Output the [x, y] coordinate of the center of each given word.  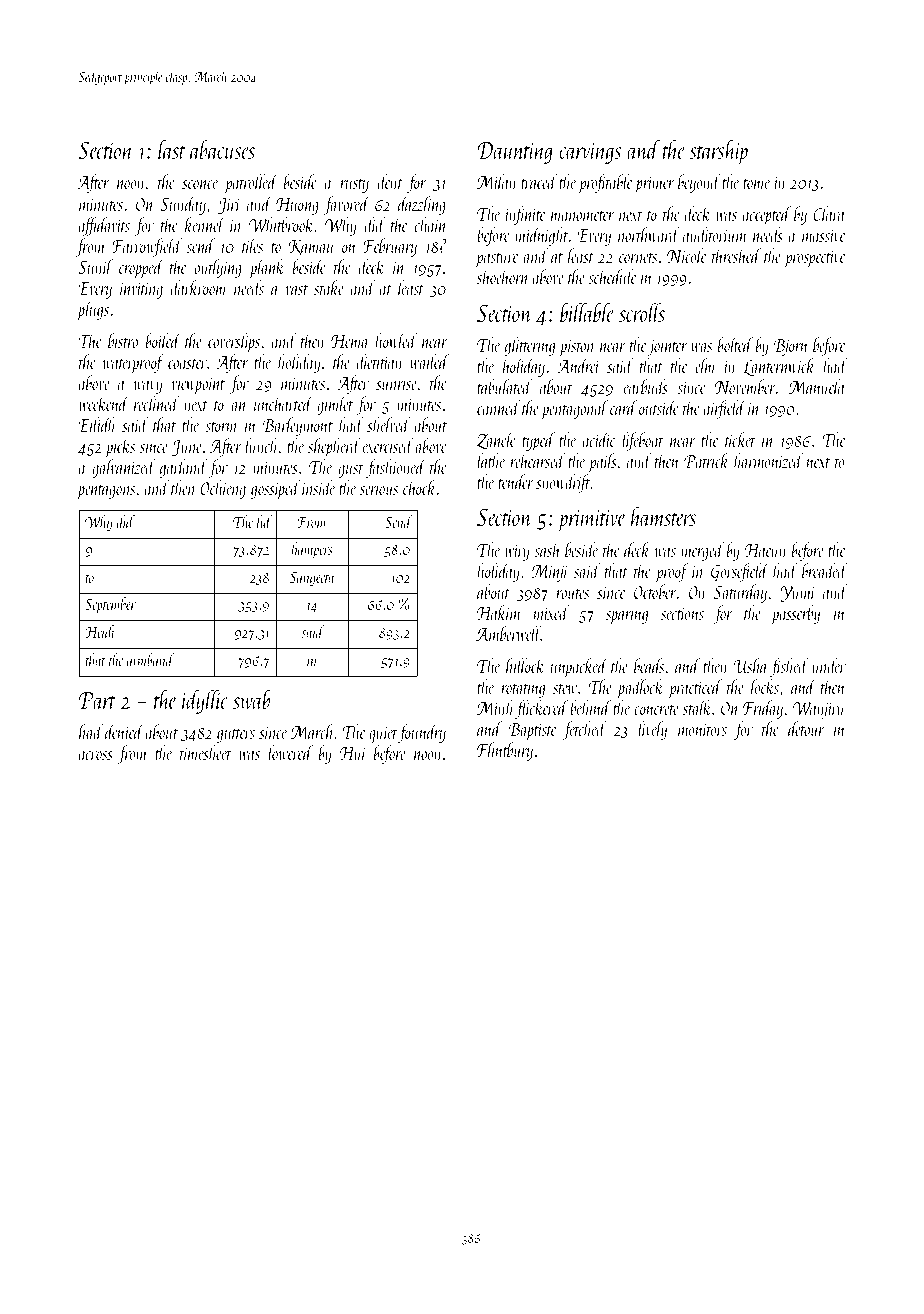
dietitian [379, 361]
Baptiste [533, 731]
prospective [815, 259]
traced [539, 181]
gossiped [275, 489]
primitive [592, 521]
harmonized [768, 460]
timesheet [206, 752]
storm [221, 427]
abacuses [222, 149]
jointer [667, 348]
